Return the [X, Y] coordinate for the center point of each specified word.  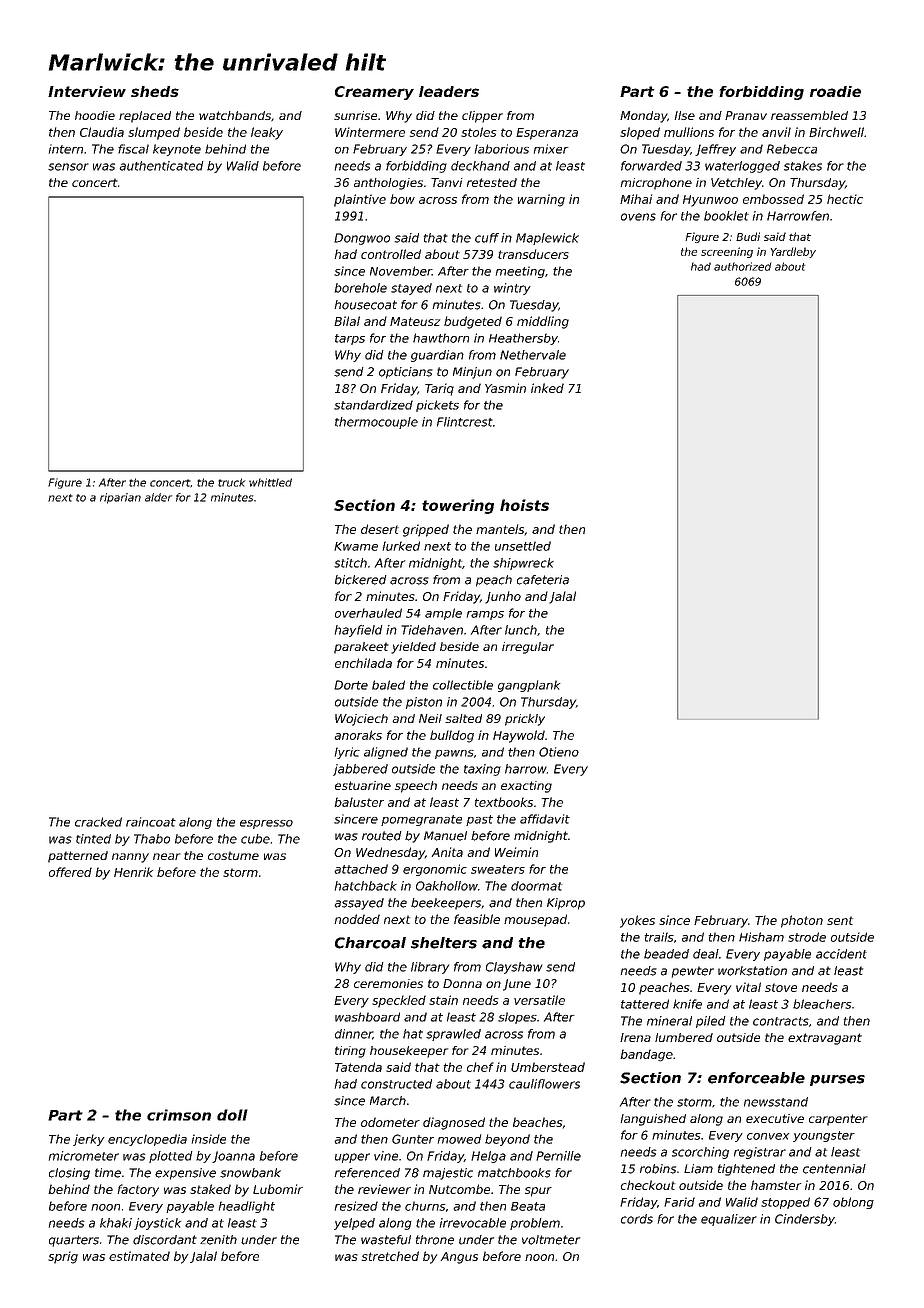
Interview [87, 91]
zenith [218, 1240]
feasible [477, 919]
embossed [773, 199]
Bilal [347, 321]
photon [802, 921]
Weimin [516, 852]
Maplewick [547, 239]
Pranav [746, 115]
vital [748, 987]
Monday [643, 117]
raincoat [151, 822]
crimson [179, 1115]
